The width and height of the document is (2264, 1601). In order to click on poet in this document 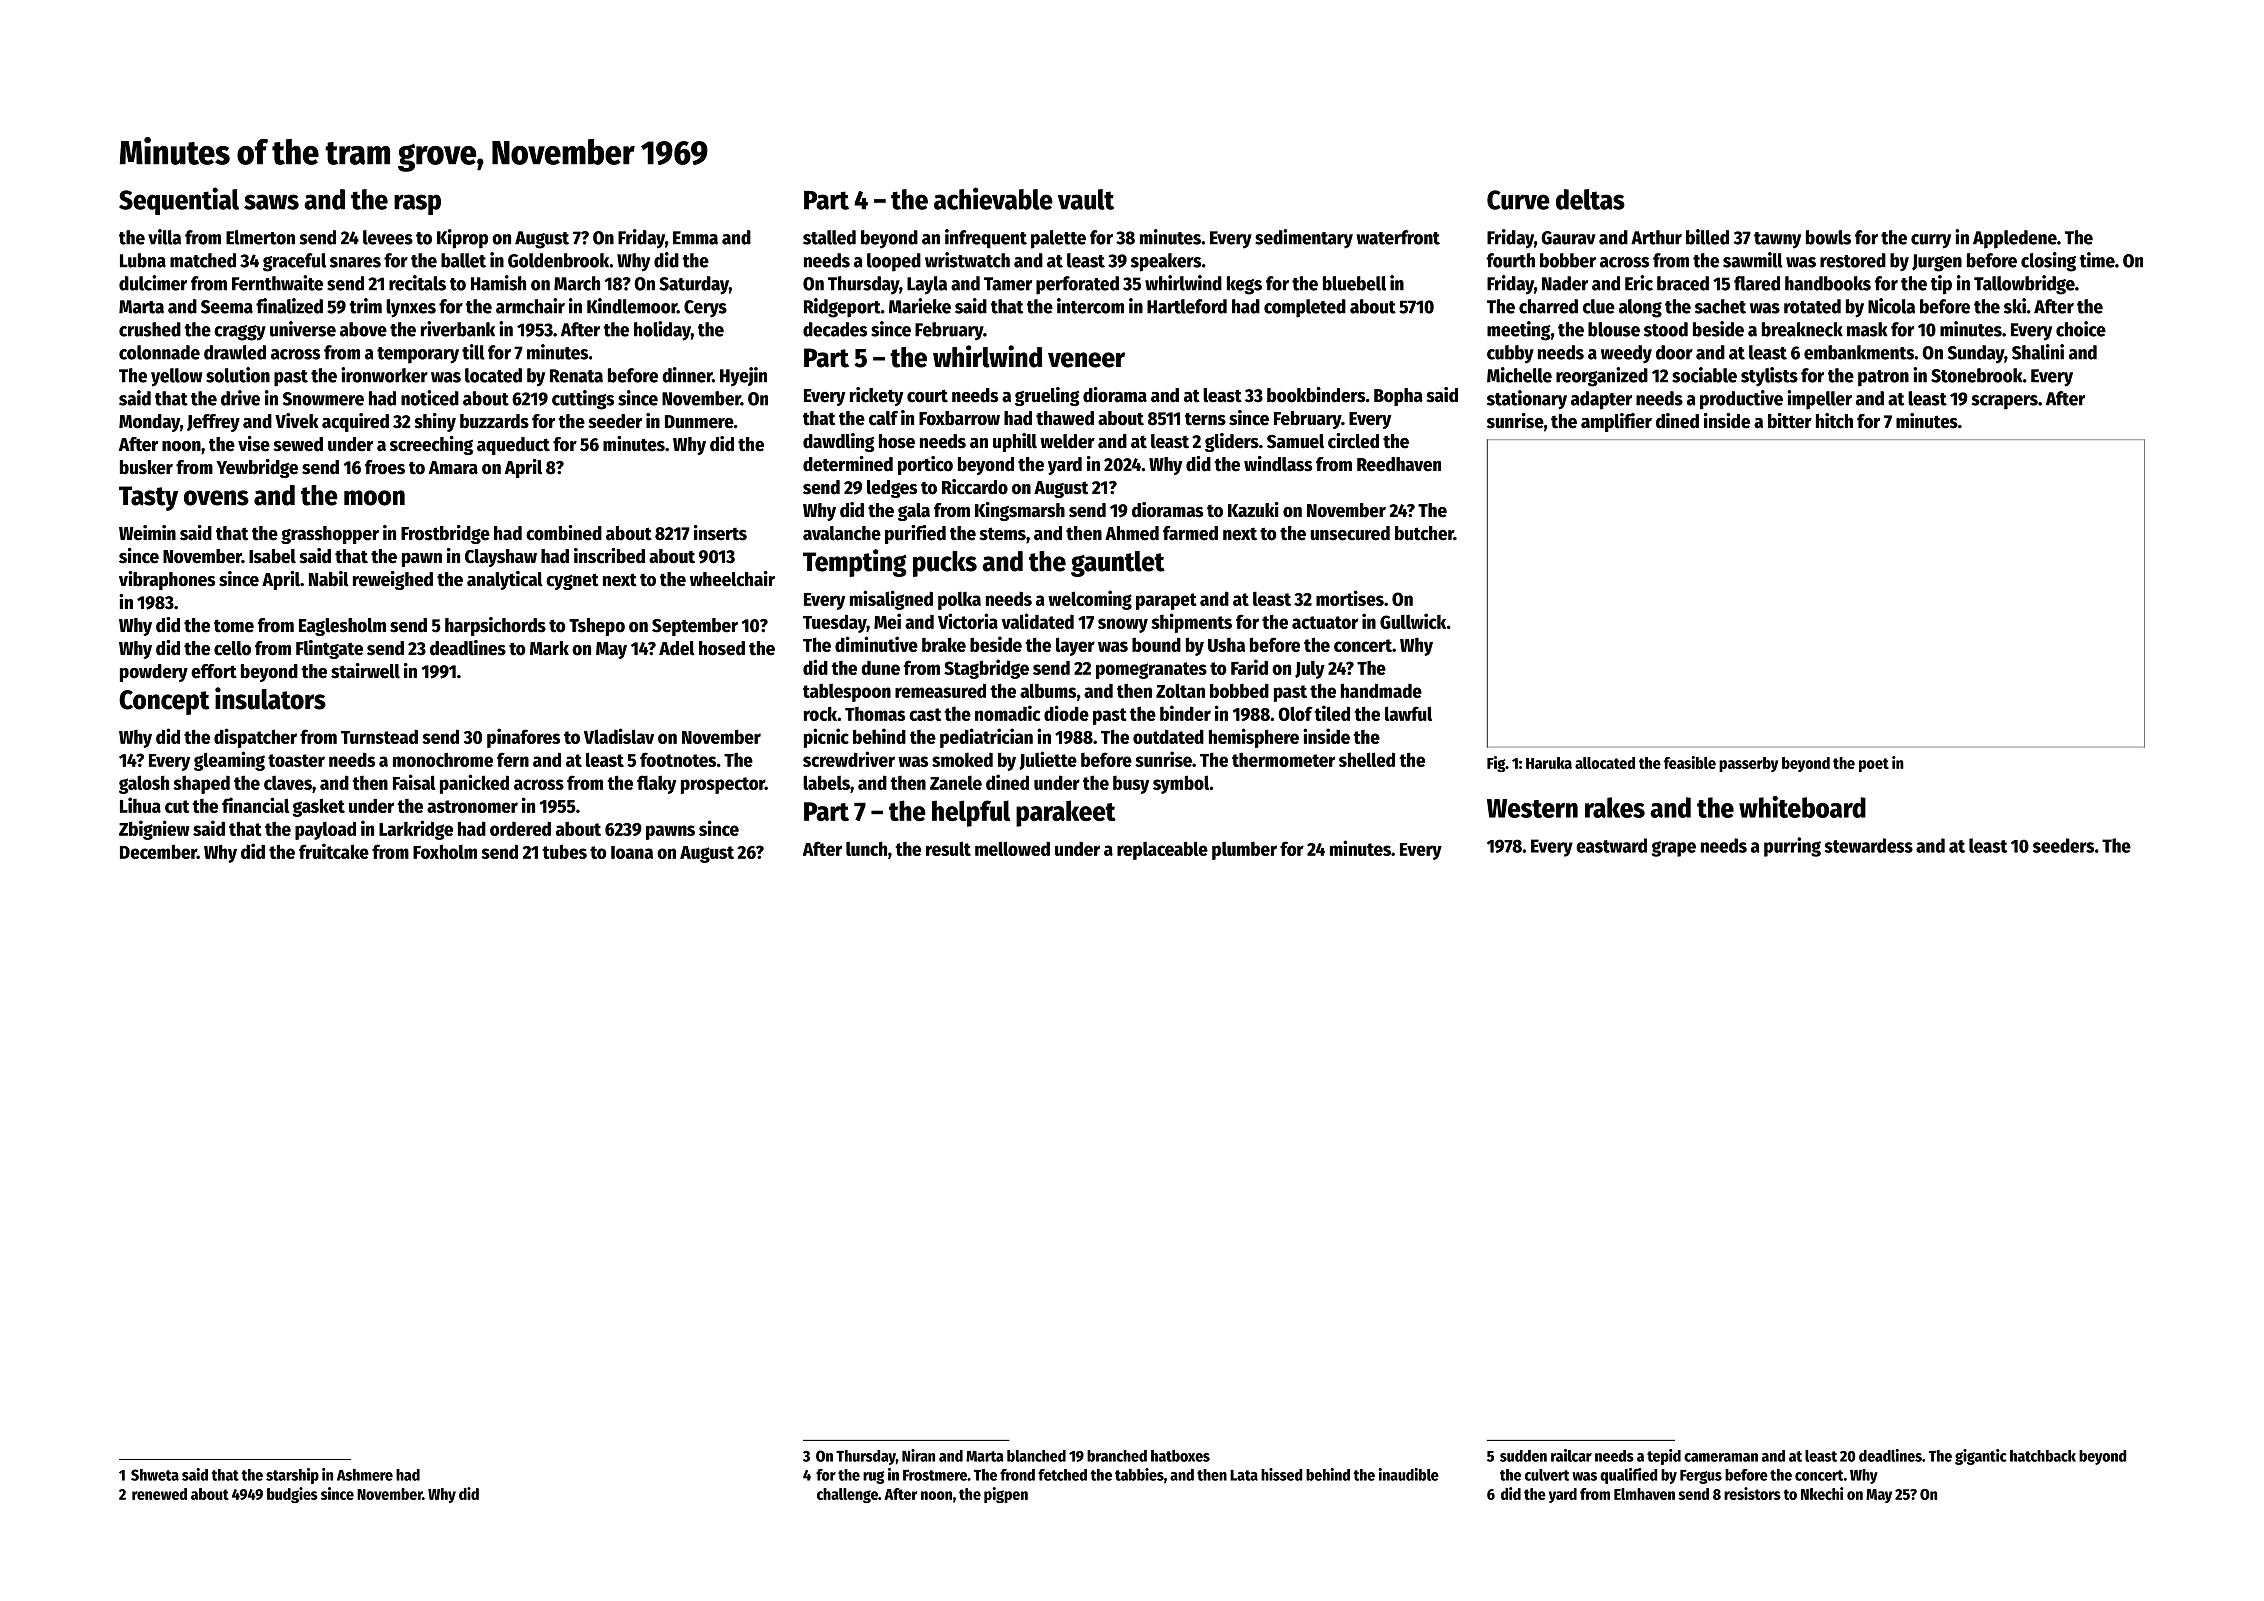, I will do `click(1874, 765)`.
